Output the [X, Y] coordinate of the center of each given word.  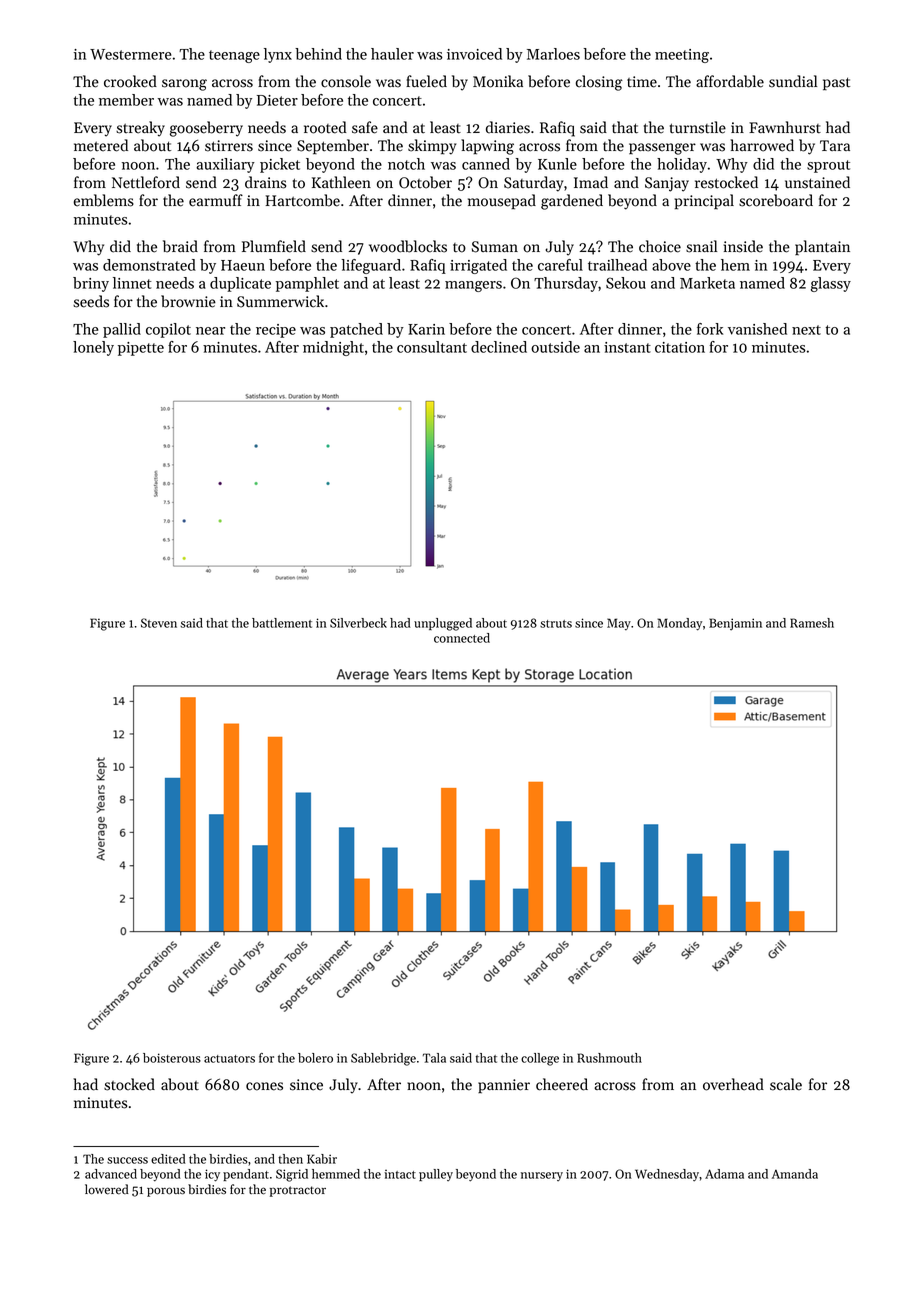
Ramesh [812, 623]
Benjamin [735, 624]
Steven [159, 623]
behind [318, 54]
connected [462, 638]
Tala [434, 1058]
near [210, 331]
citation [680, 347]
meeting [682, 56]
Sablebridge [383, 1059]
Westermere [130, 54]
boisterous [172, 1058]
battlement [282, 623]
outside [555, 347]
